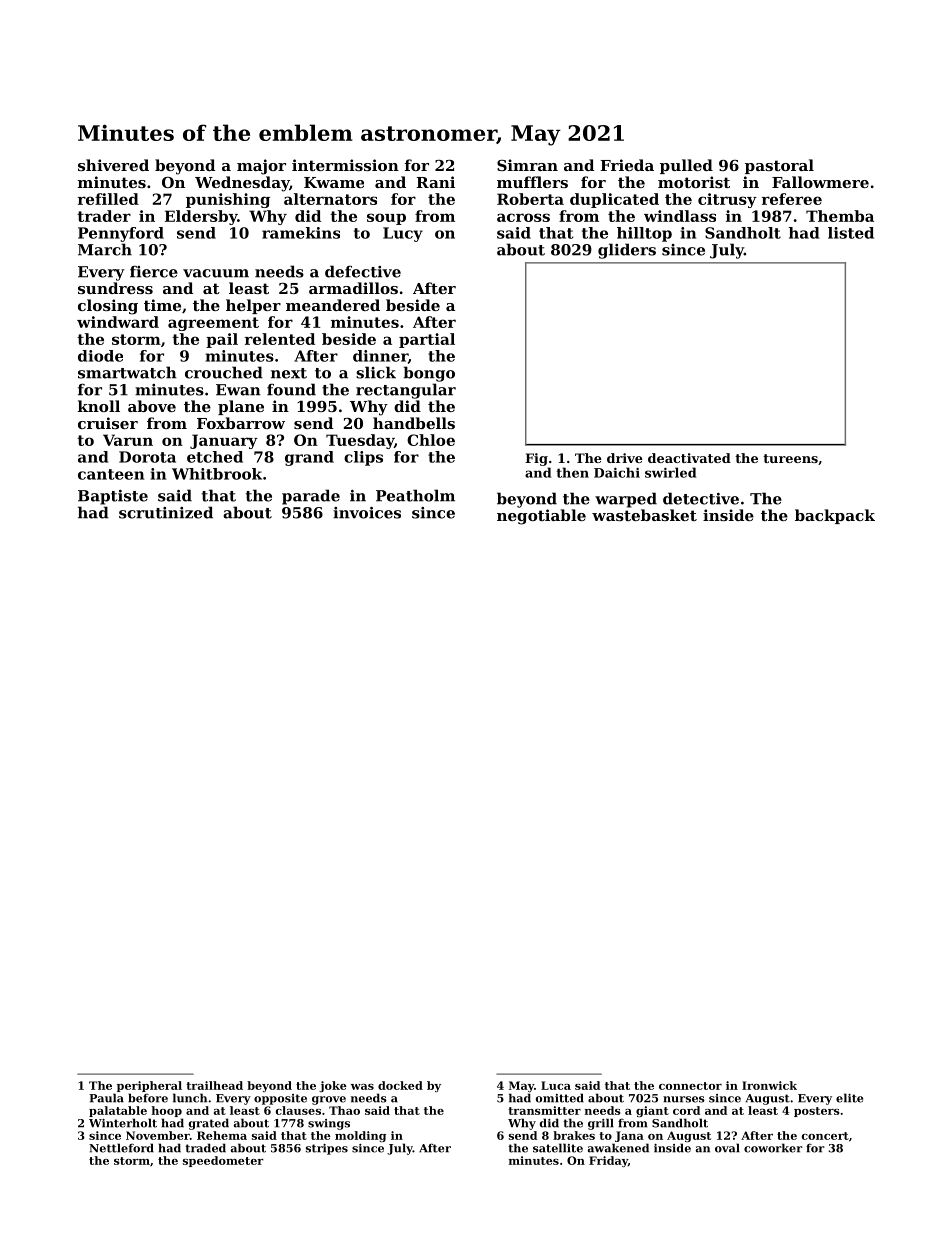  I want to click on November, so click(158, 1135).
